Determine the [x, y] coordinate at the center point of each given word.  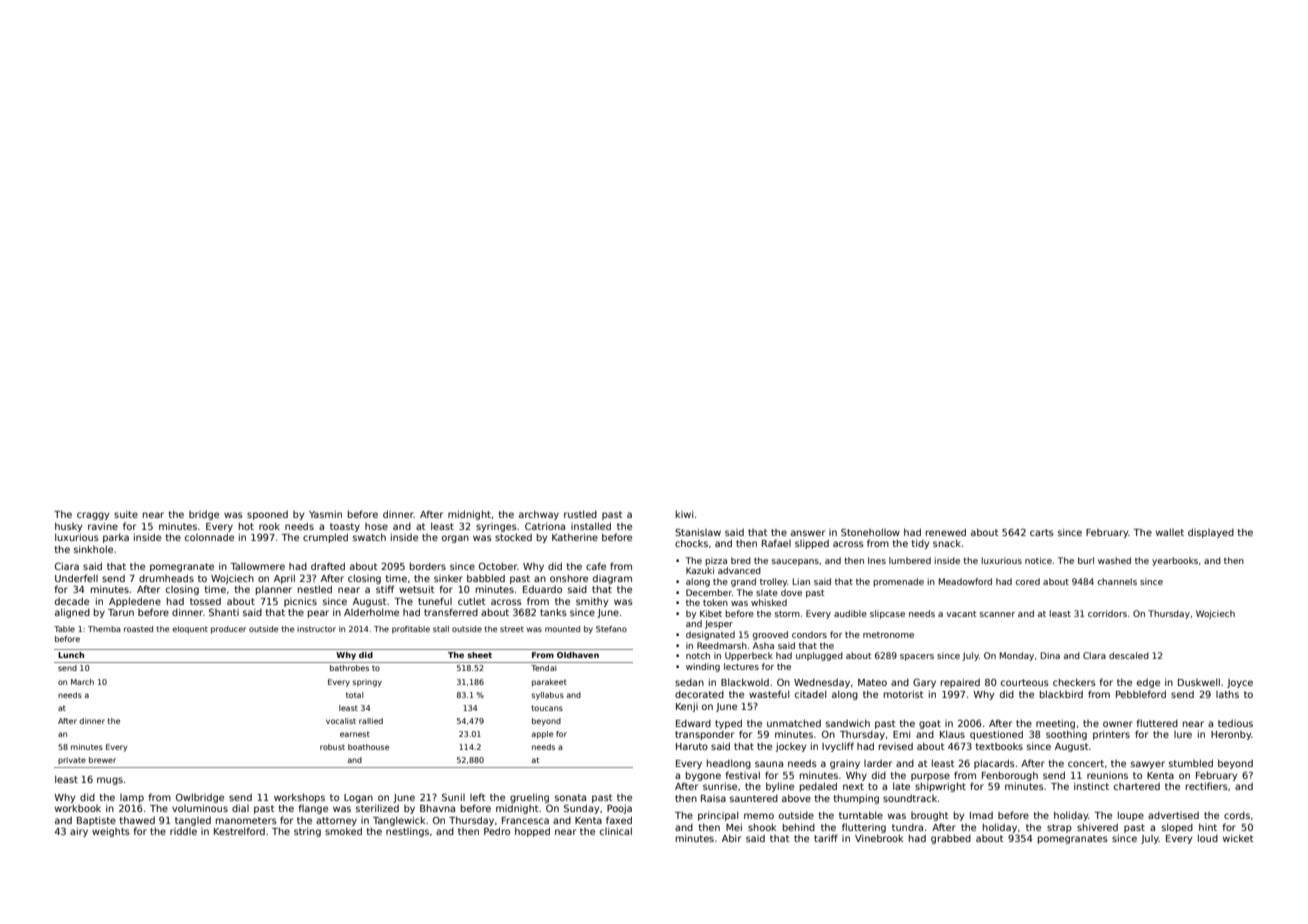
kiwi [684, 514]
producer [228, 630]
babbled [486, 578]
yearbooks [1175, 561]
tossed [205, 601]
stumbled [1191, 763]
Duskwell [1199, 682]
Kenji [687, 707]
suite [126, 514]
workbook [78, 808]
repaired [960, 683]
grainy [845, 764]
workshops [299, 798]
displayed [1211, 533]
